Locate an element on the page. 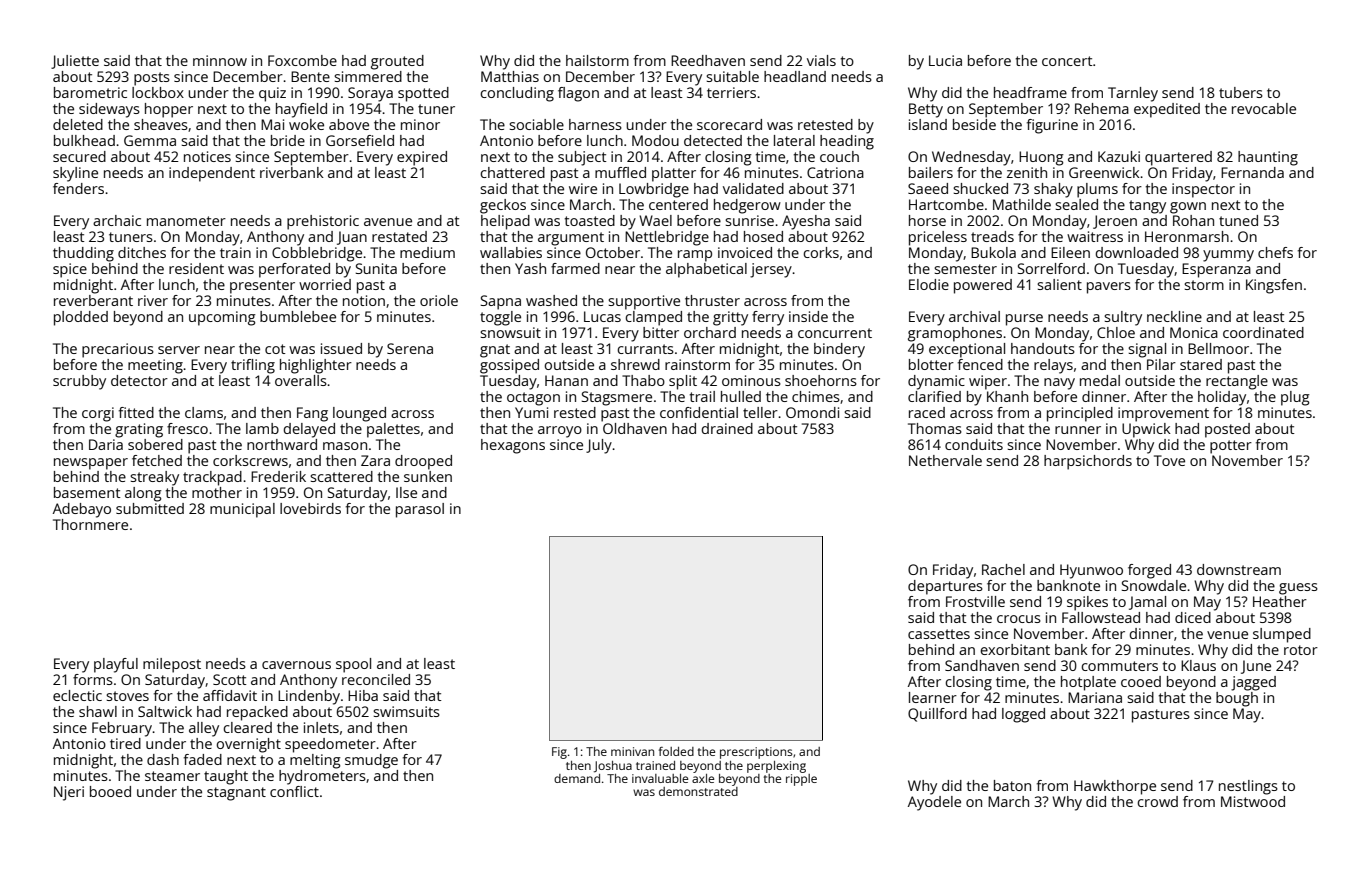  Mariana is located at coordinates (1095, 697).
